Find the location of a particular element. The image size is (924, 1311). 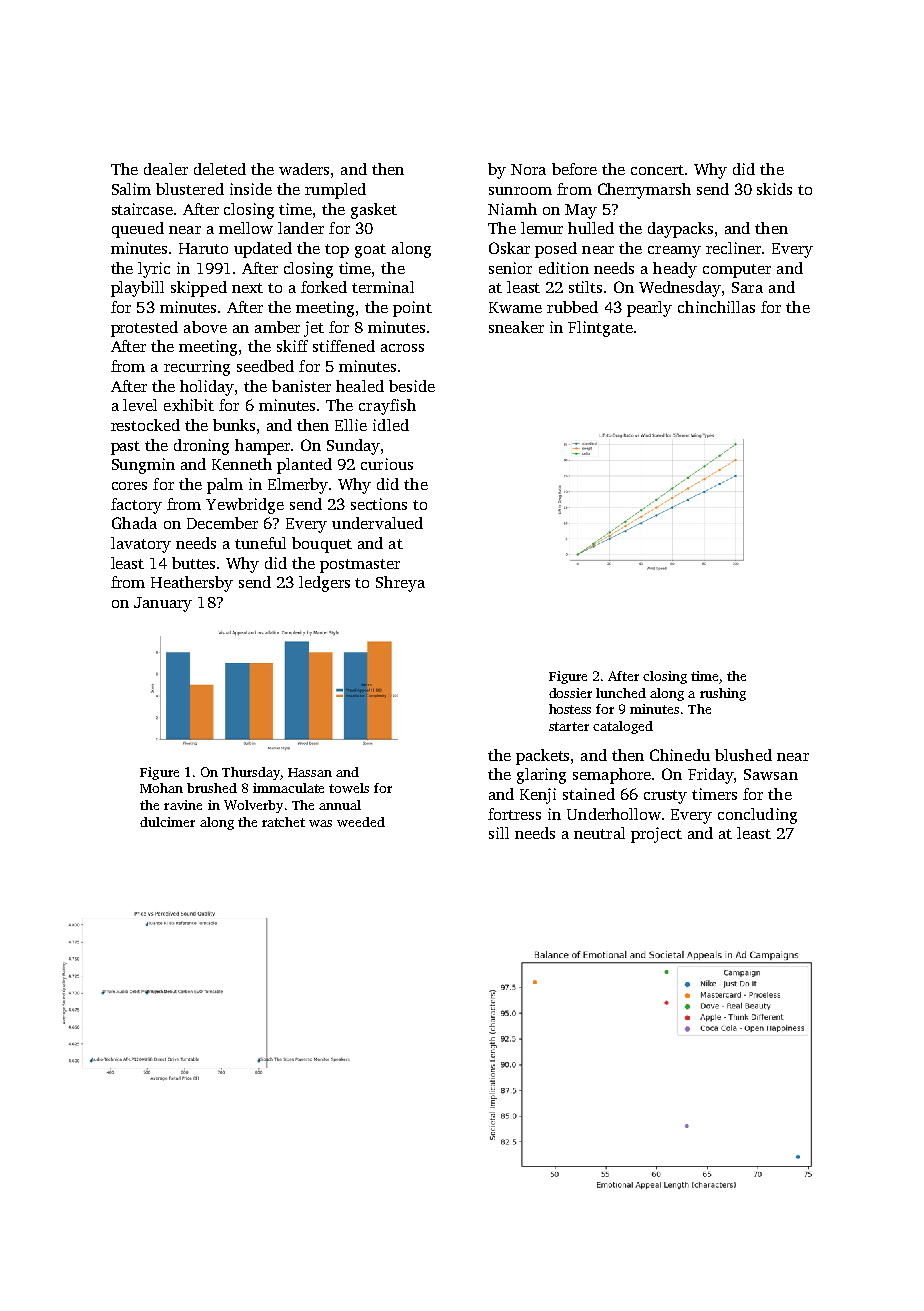

Nora is located at coordinates (528, 169).
